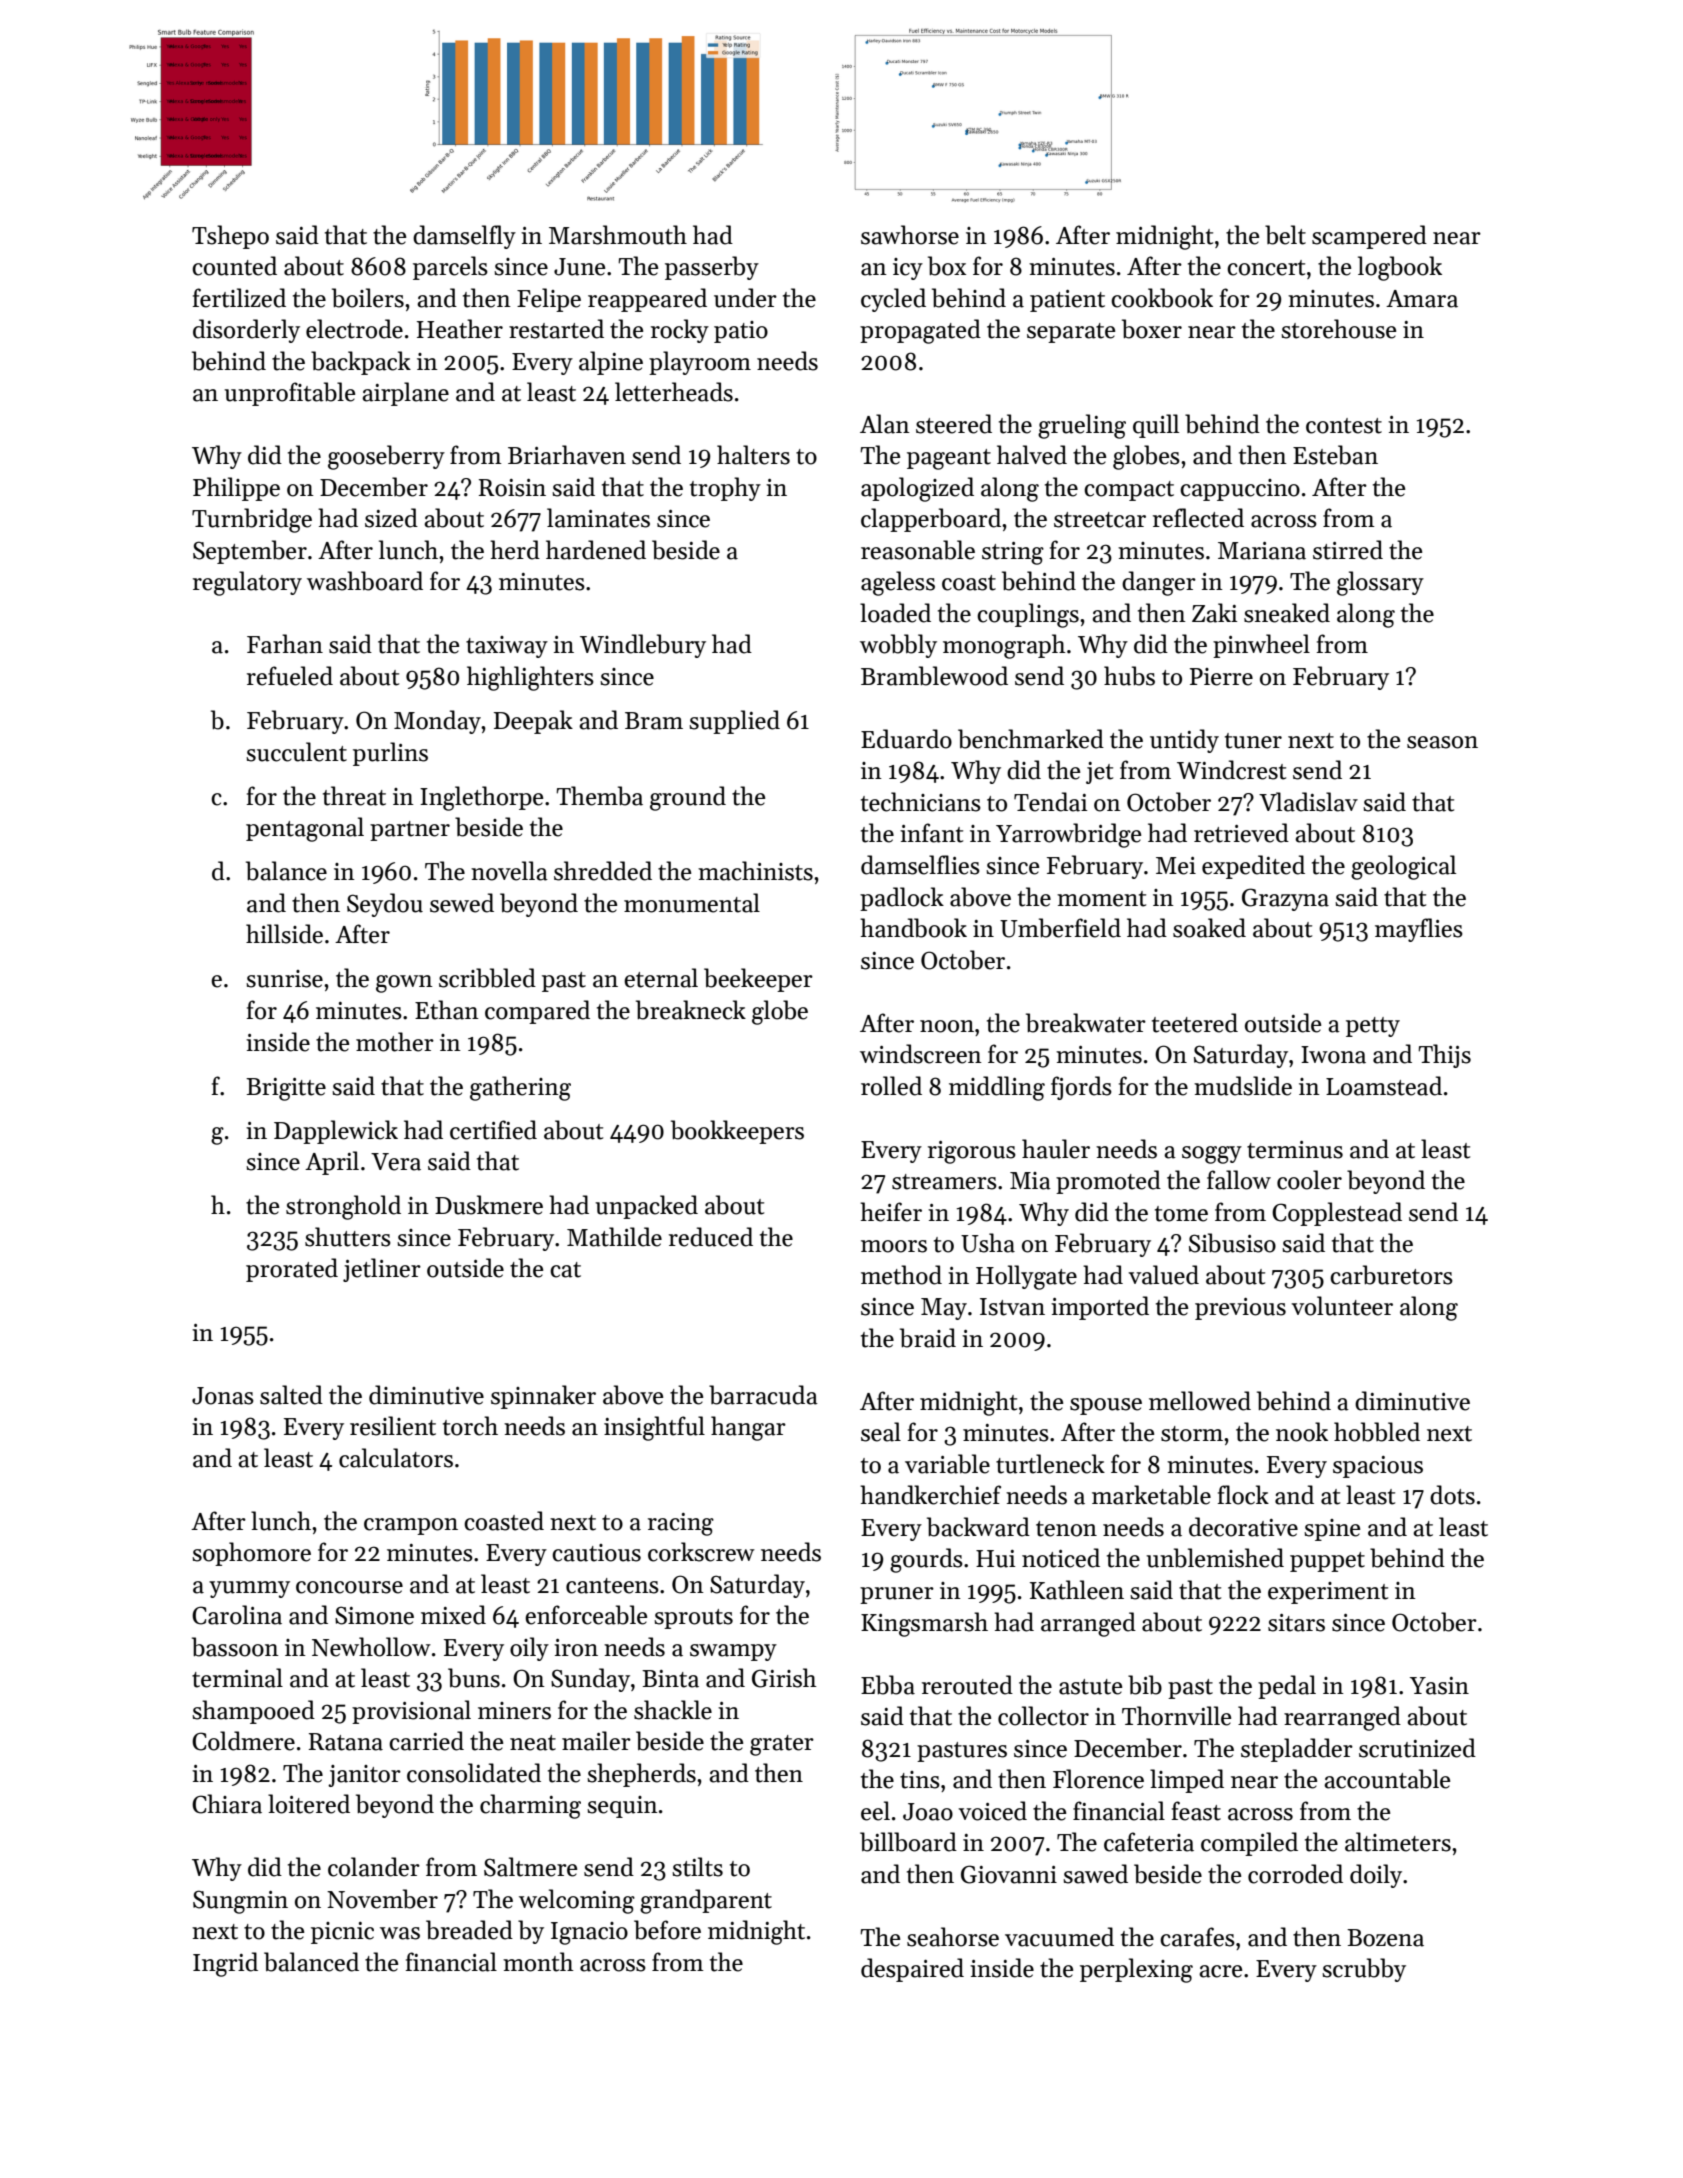  Describe the element at coordinates (978, 1527) in the document. I see `backward` at that location.
